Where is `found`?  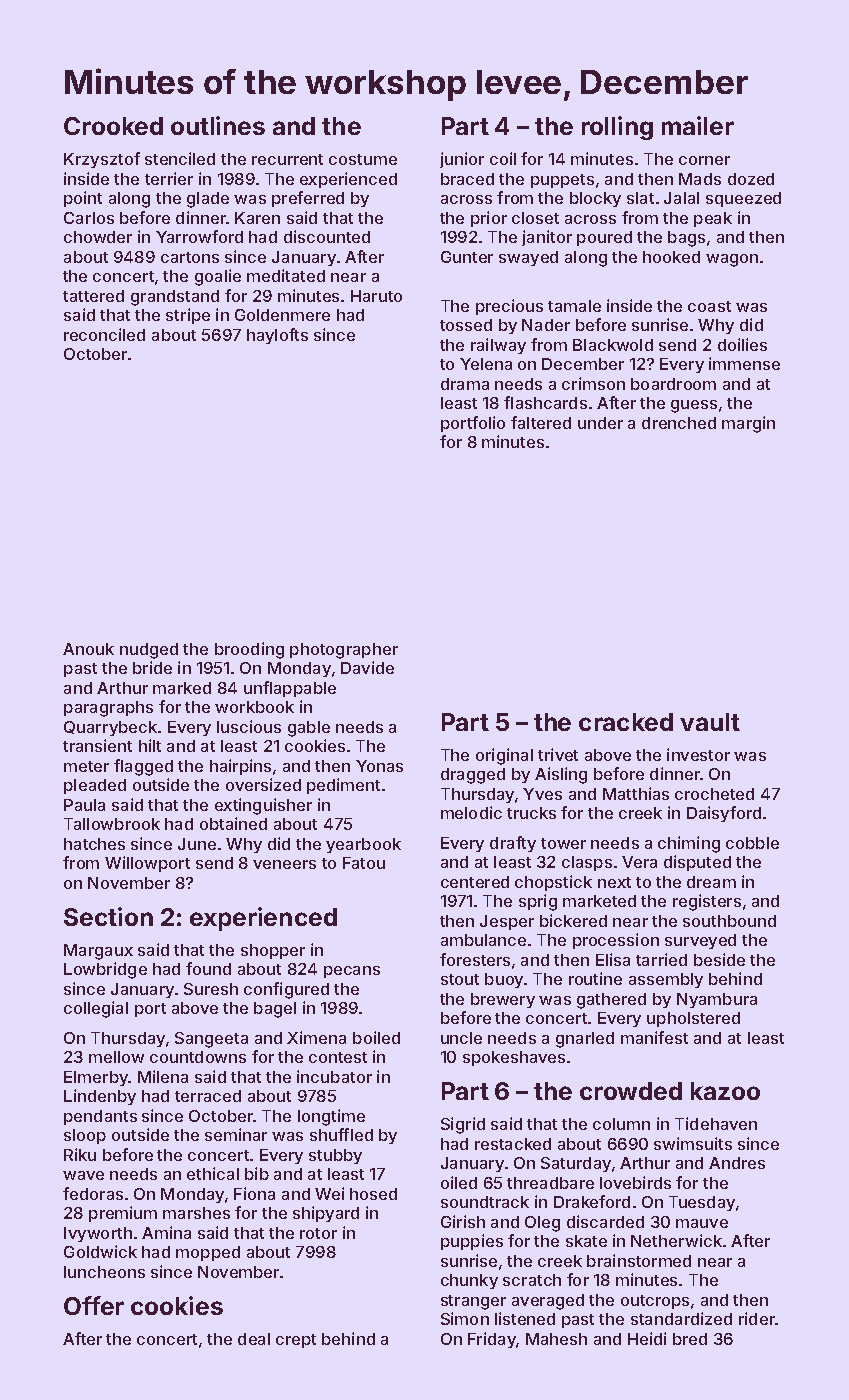 found is located at coordinates (208, 968).
